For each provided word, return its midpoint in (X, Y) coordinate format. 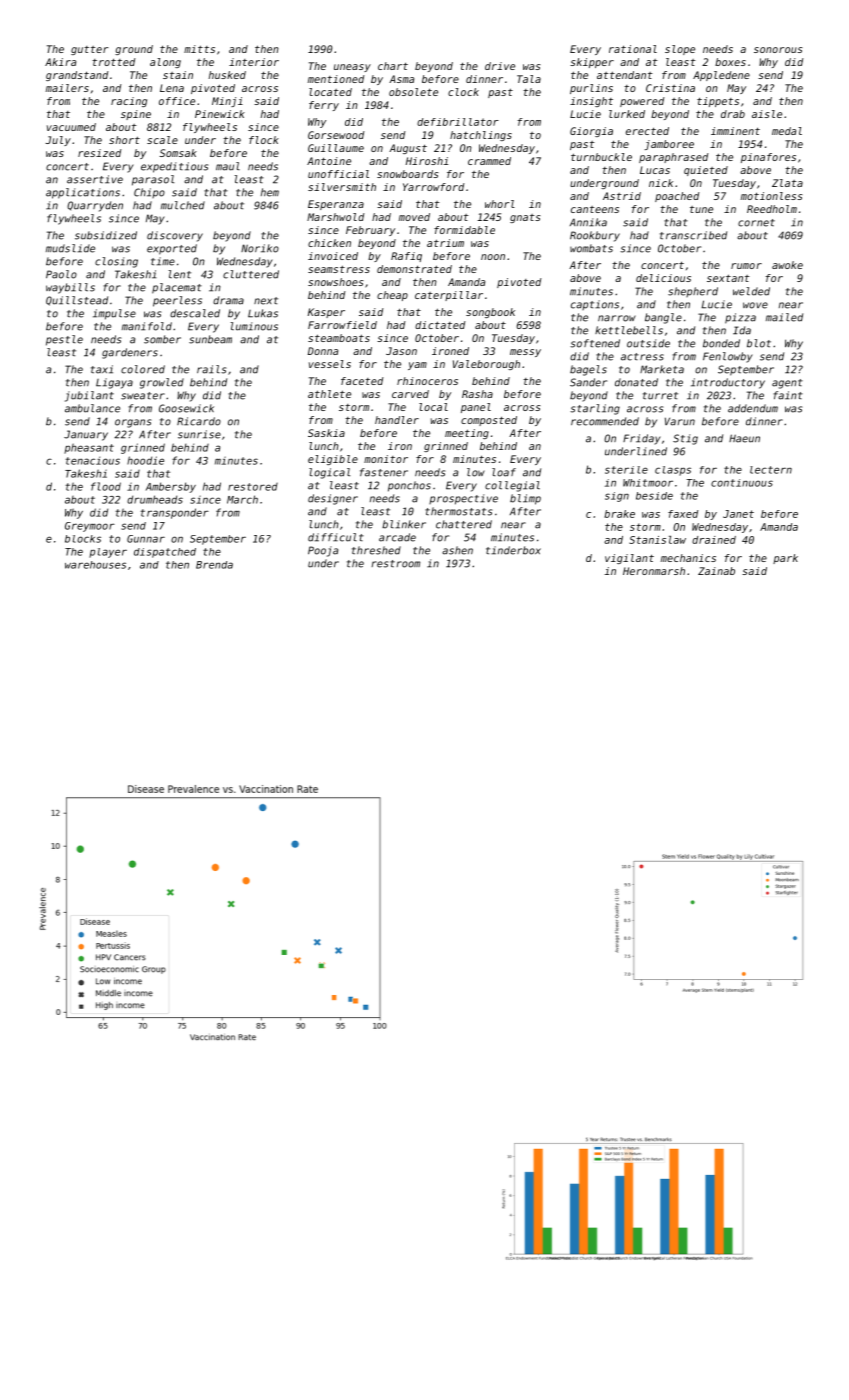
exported (172, 249)
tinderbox (513, 550)
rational (633, 49)
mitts (199, 49)
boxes (730, 62)
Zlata (787, 183)
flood (106, 486)
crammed (489, 161)
